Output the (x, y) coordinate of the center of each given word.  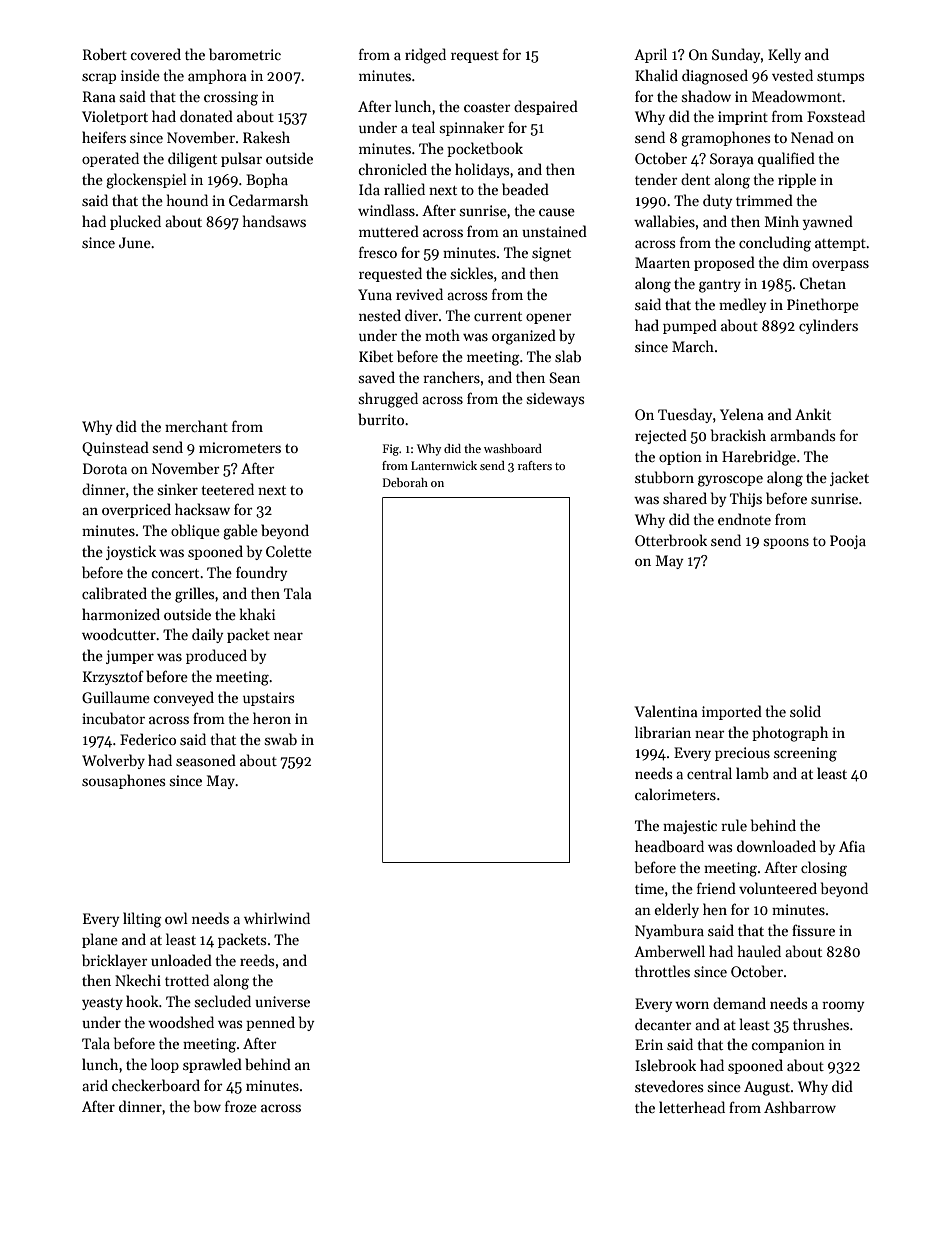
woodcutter (119, 634)
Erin (649, 1044)
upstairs (268, 699)
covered (155, 54)
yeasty (102, 1004)
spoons (786, 543)
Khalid (656, 75)
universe (282, 1001)
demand (739, 1003)
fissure (813, 930)
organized (524, 337)
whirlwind (277, 918)
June (135, 242)
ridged (425, 56)
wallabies (664, 221)
